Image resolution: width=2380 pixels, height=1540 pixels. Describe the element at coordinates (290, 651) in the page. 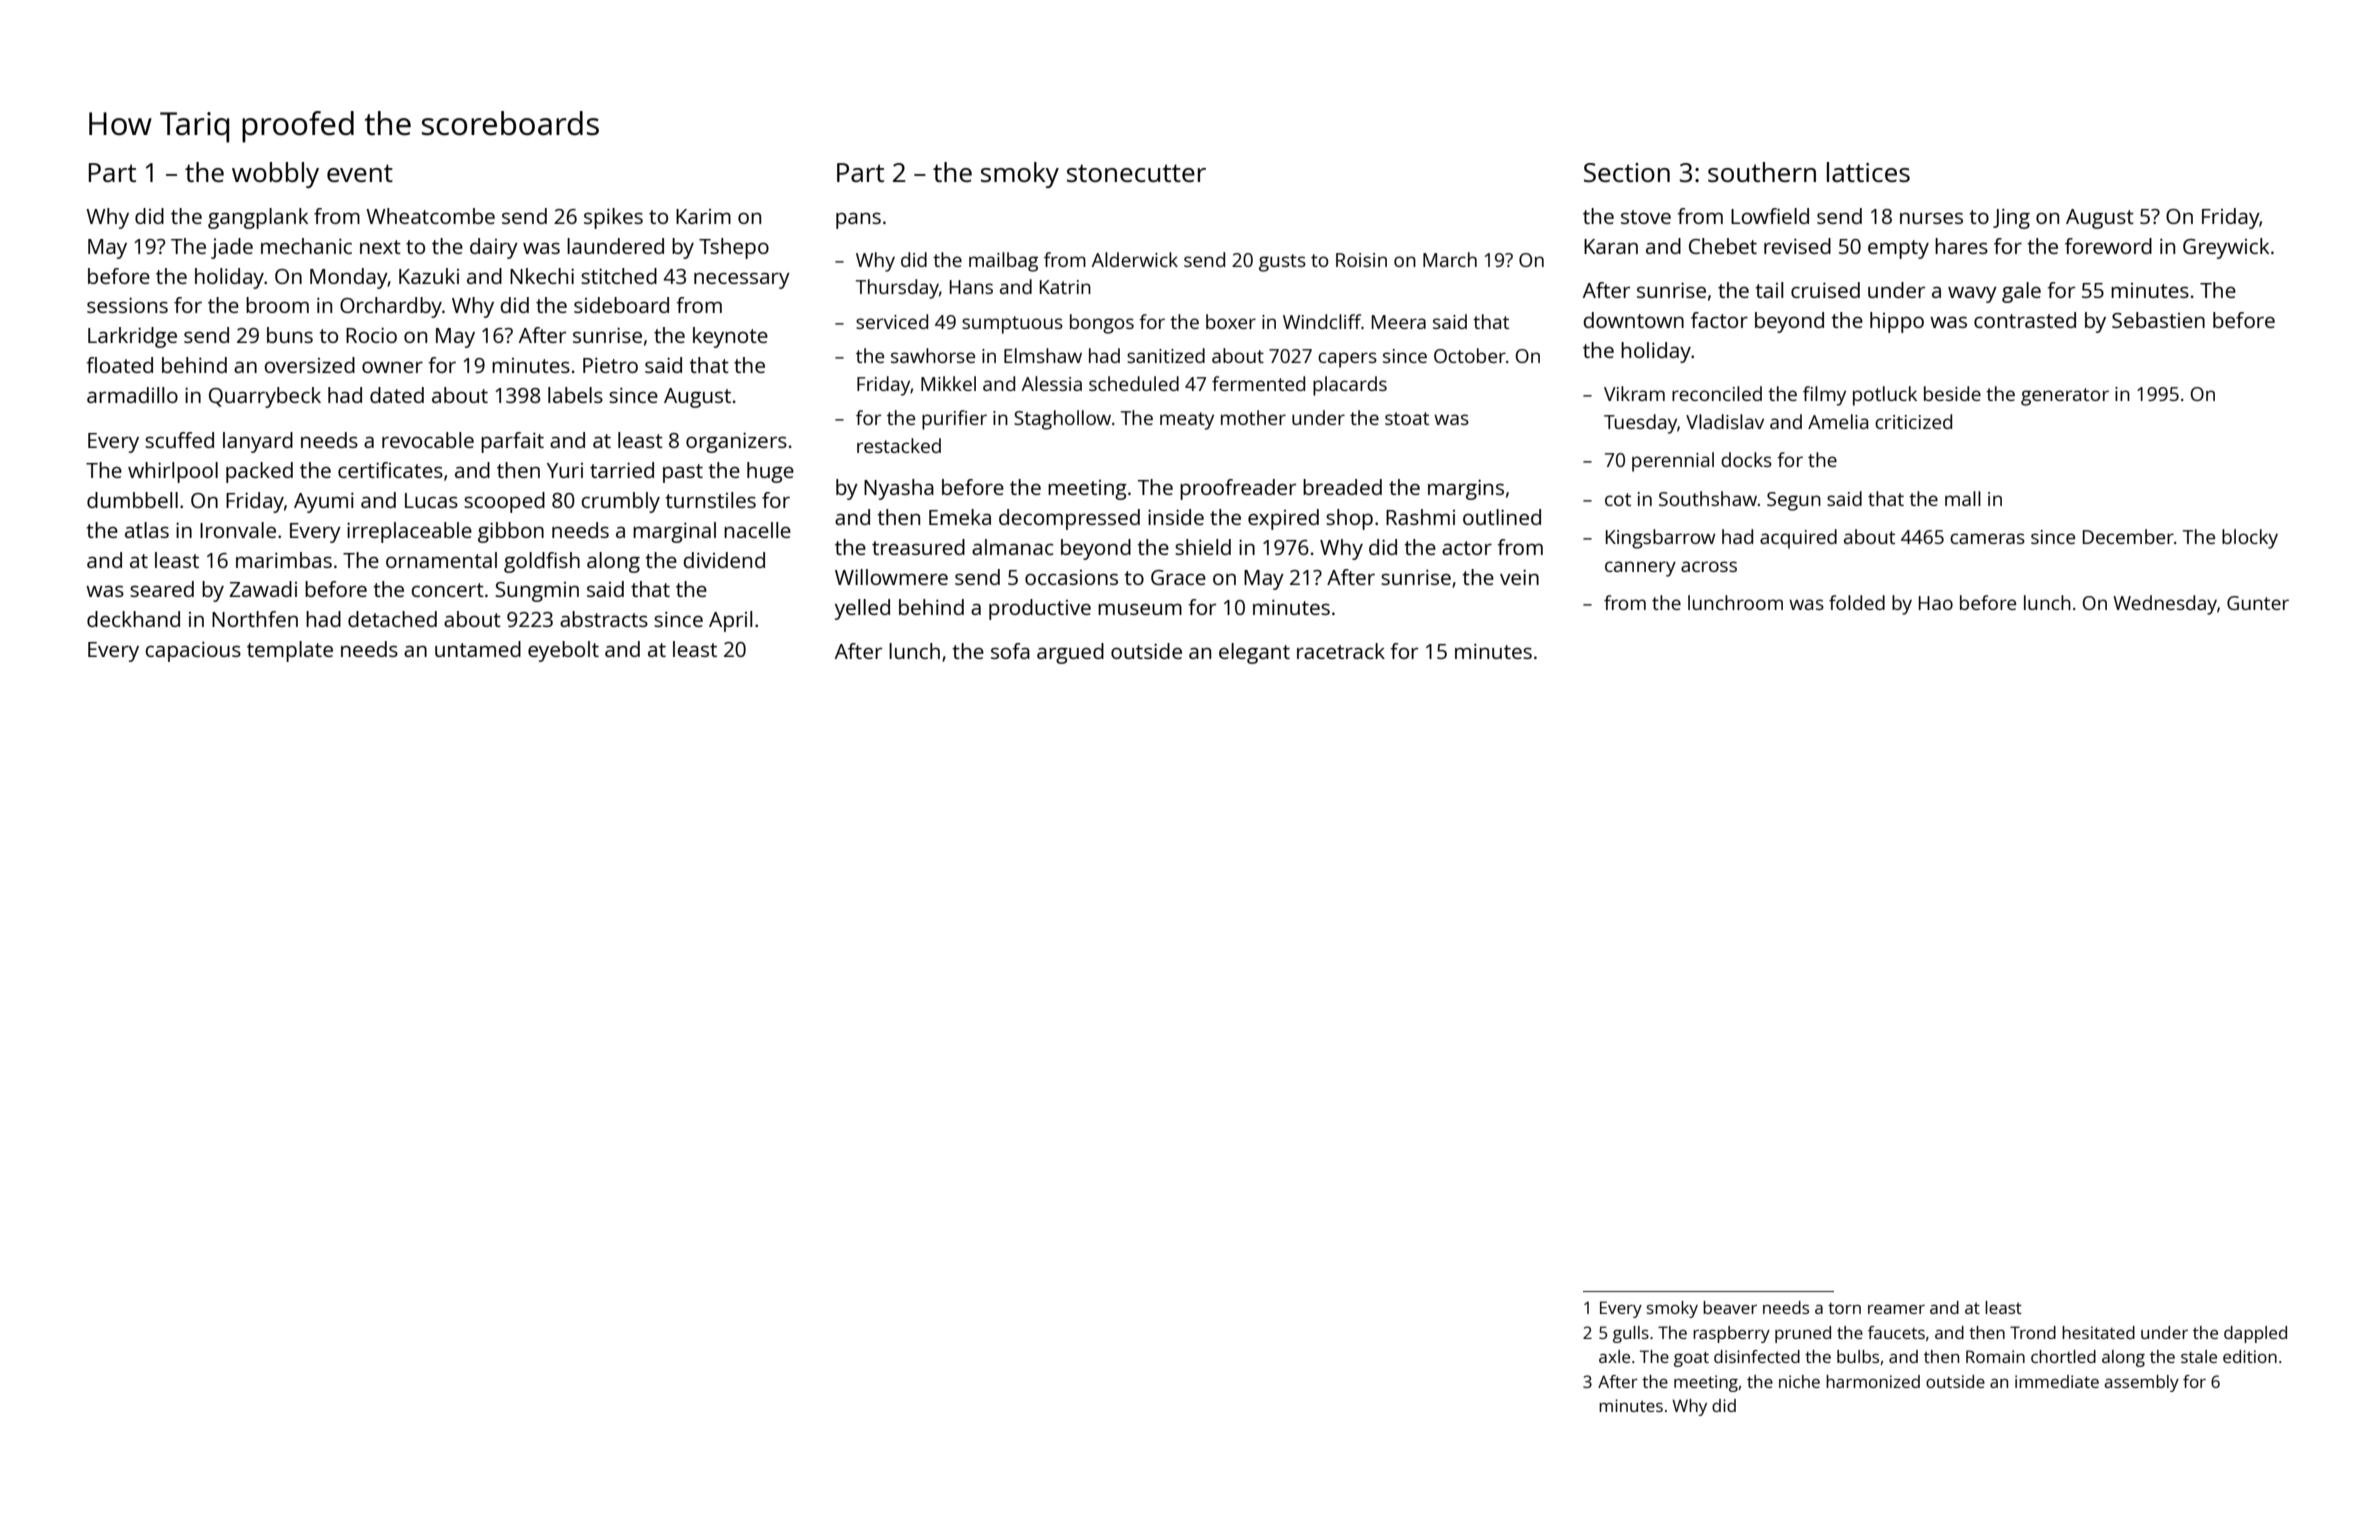

I see `template` at that location.
